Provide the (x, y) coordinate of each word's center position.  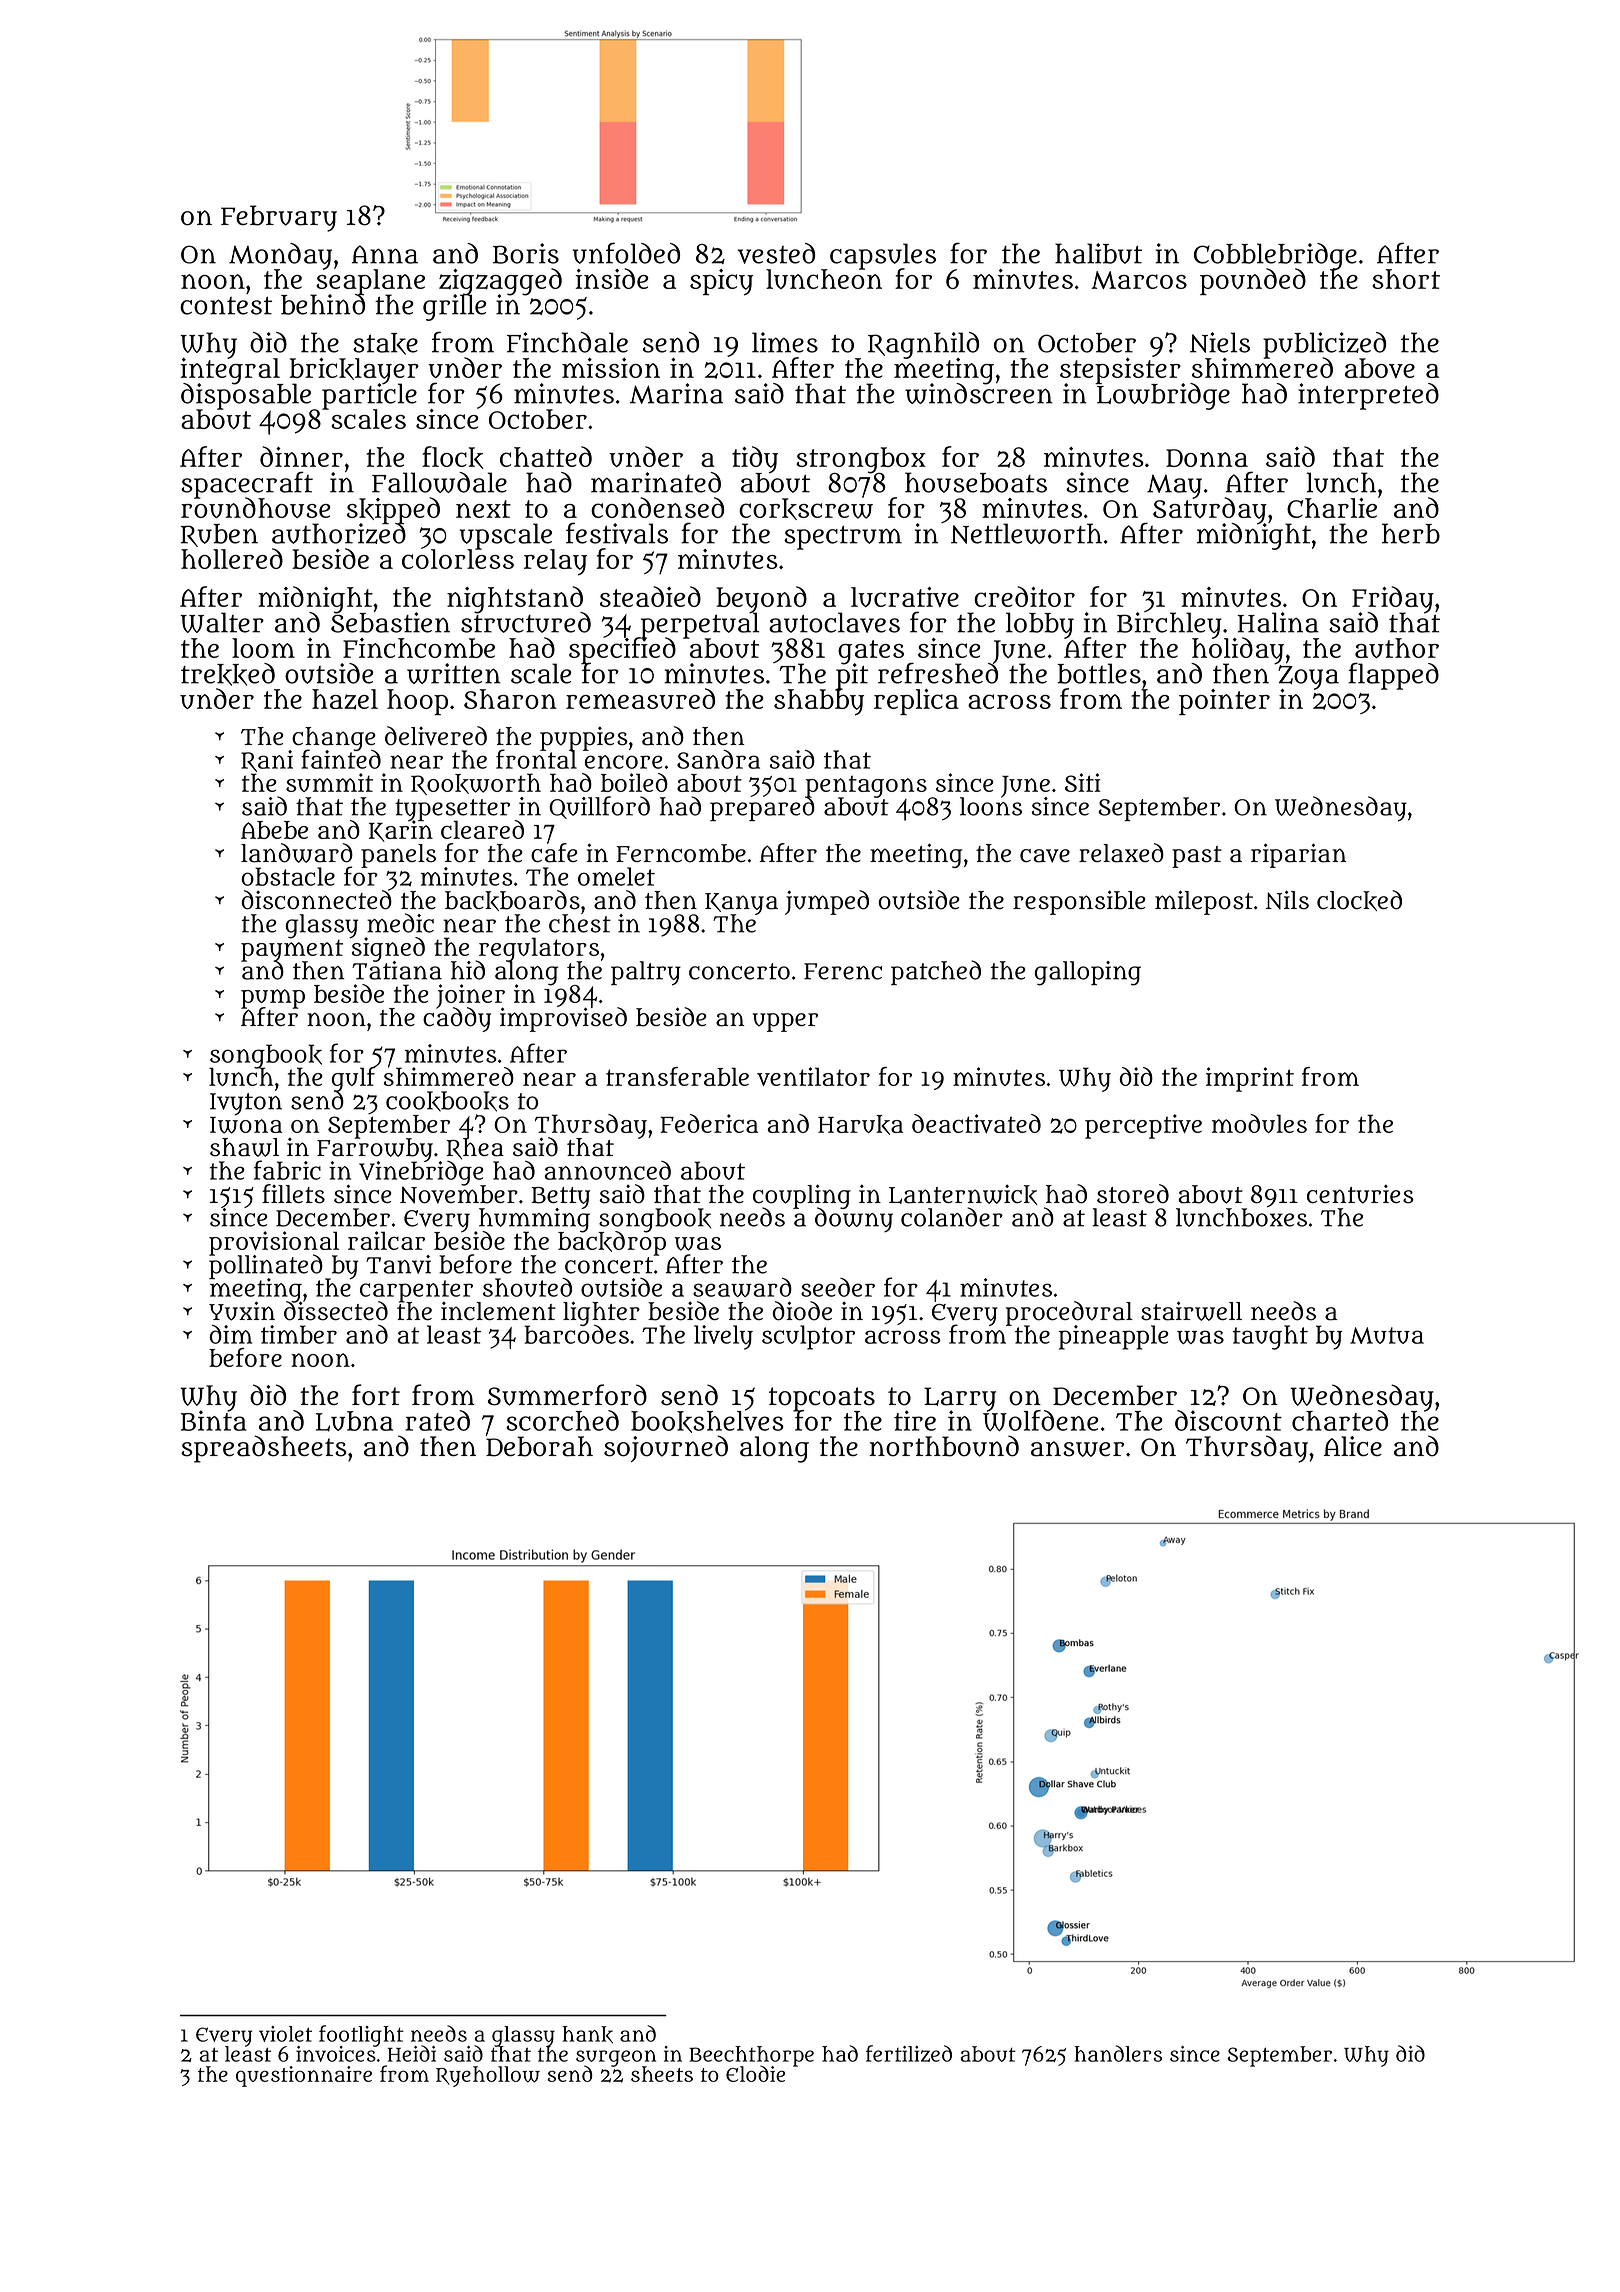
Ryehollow (488, 2076)
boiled (634, 782)
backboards (512, 900)
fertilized (909, 2053)
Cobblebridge (1275, 256)
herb (1411, 533)
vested (776, 253)
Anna (385, 254)
